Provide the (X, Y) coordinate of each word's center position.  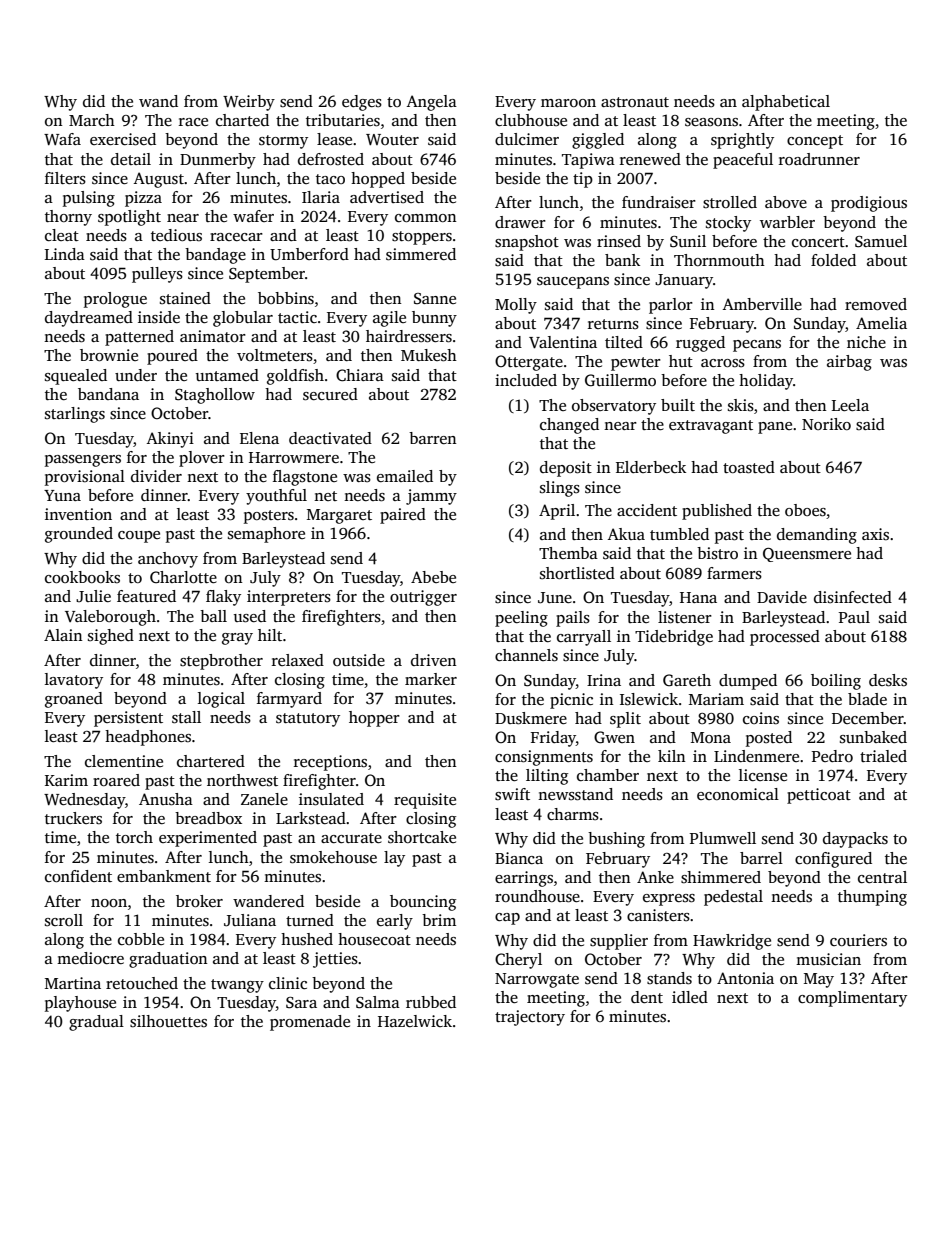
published (717, 512)
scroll (64, 920)
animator (213, 336)
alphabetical (786, 103)
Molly (516, 306)
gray (237, 639)
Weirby (249, 103)
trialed (883, 756)
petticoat (819, 796)
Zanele (264, 799)
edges (362, 103)
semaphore (266, 535)
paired (403, 516)
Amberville (762, 304)
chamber (608, 775)
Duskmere (531, 718)
